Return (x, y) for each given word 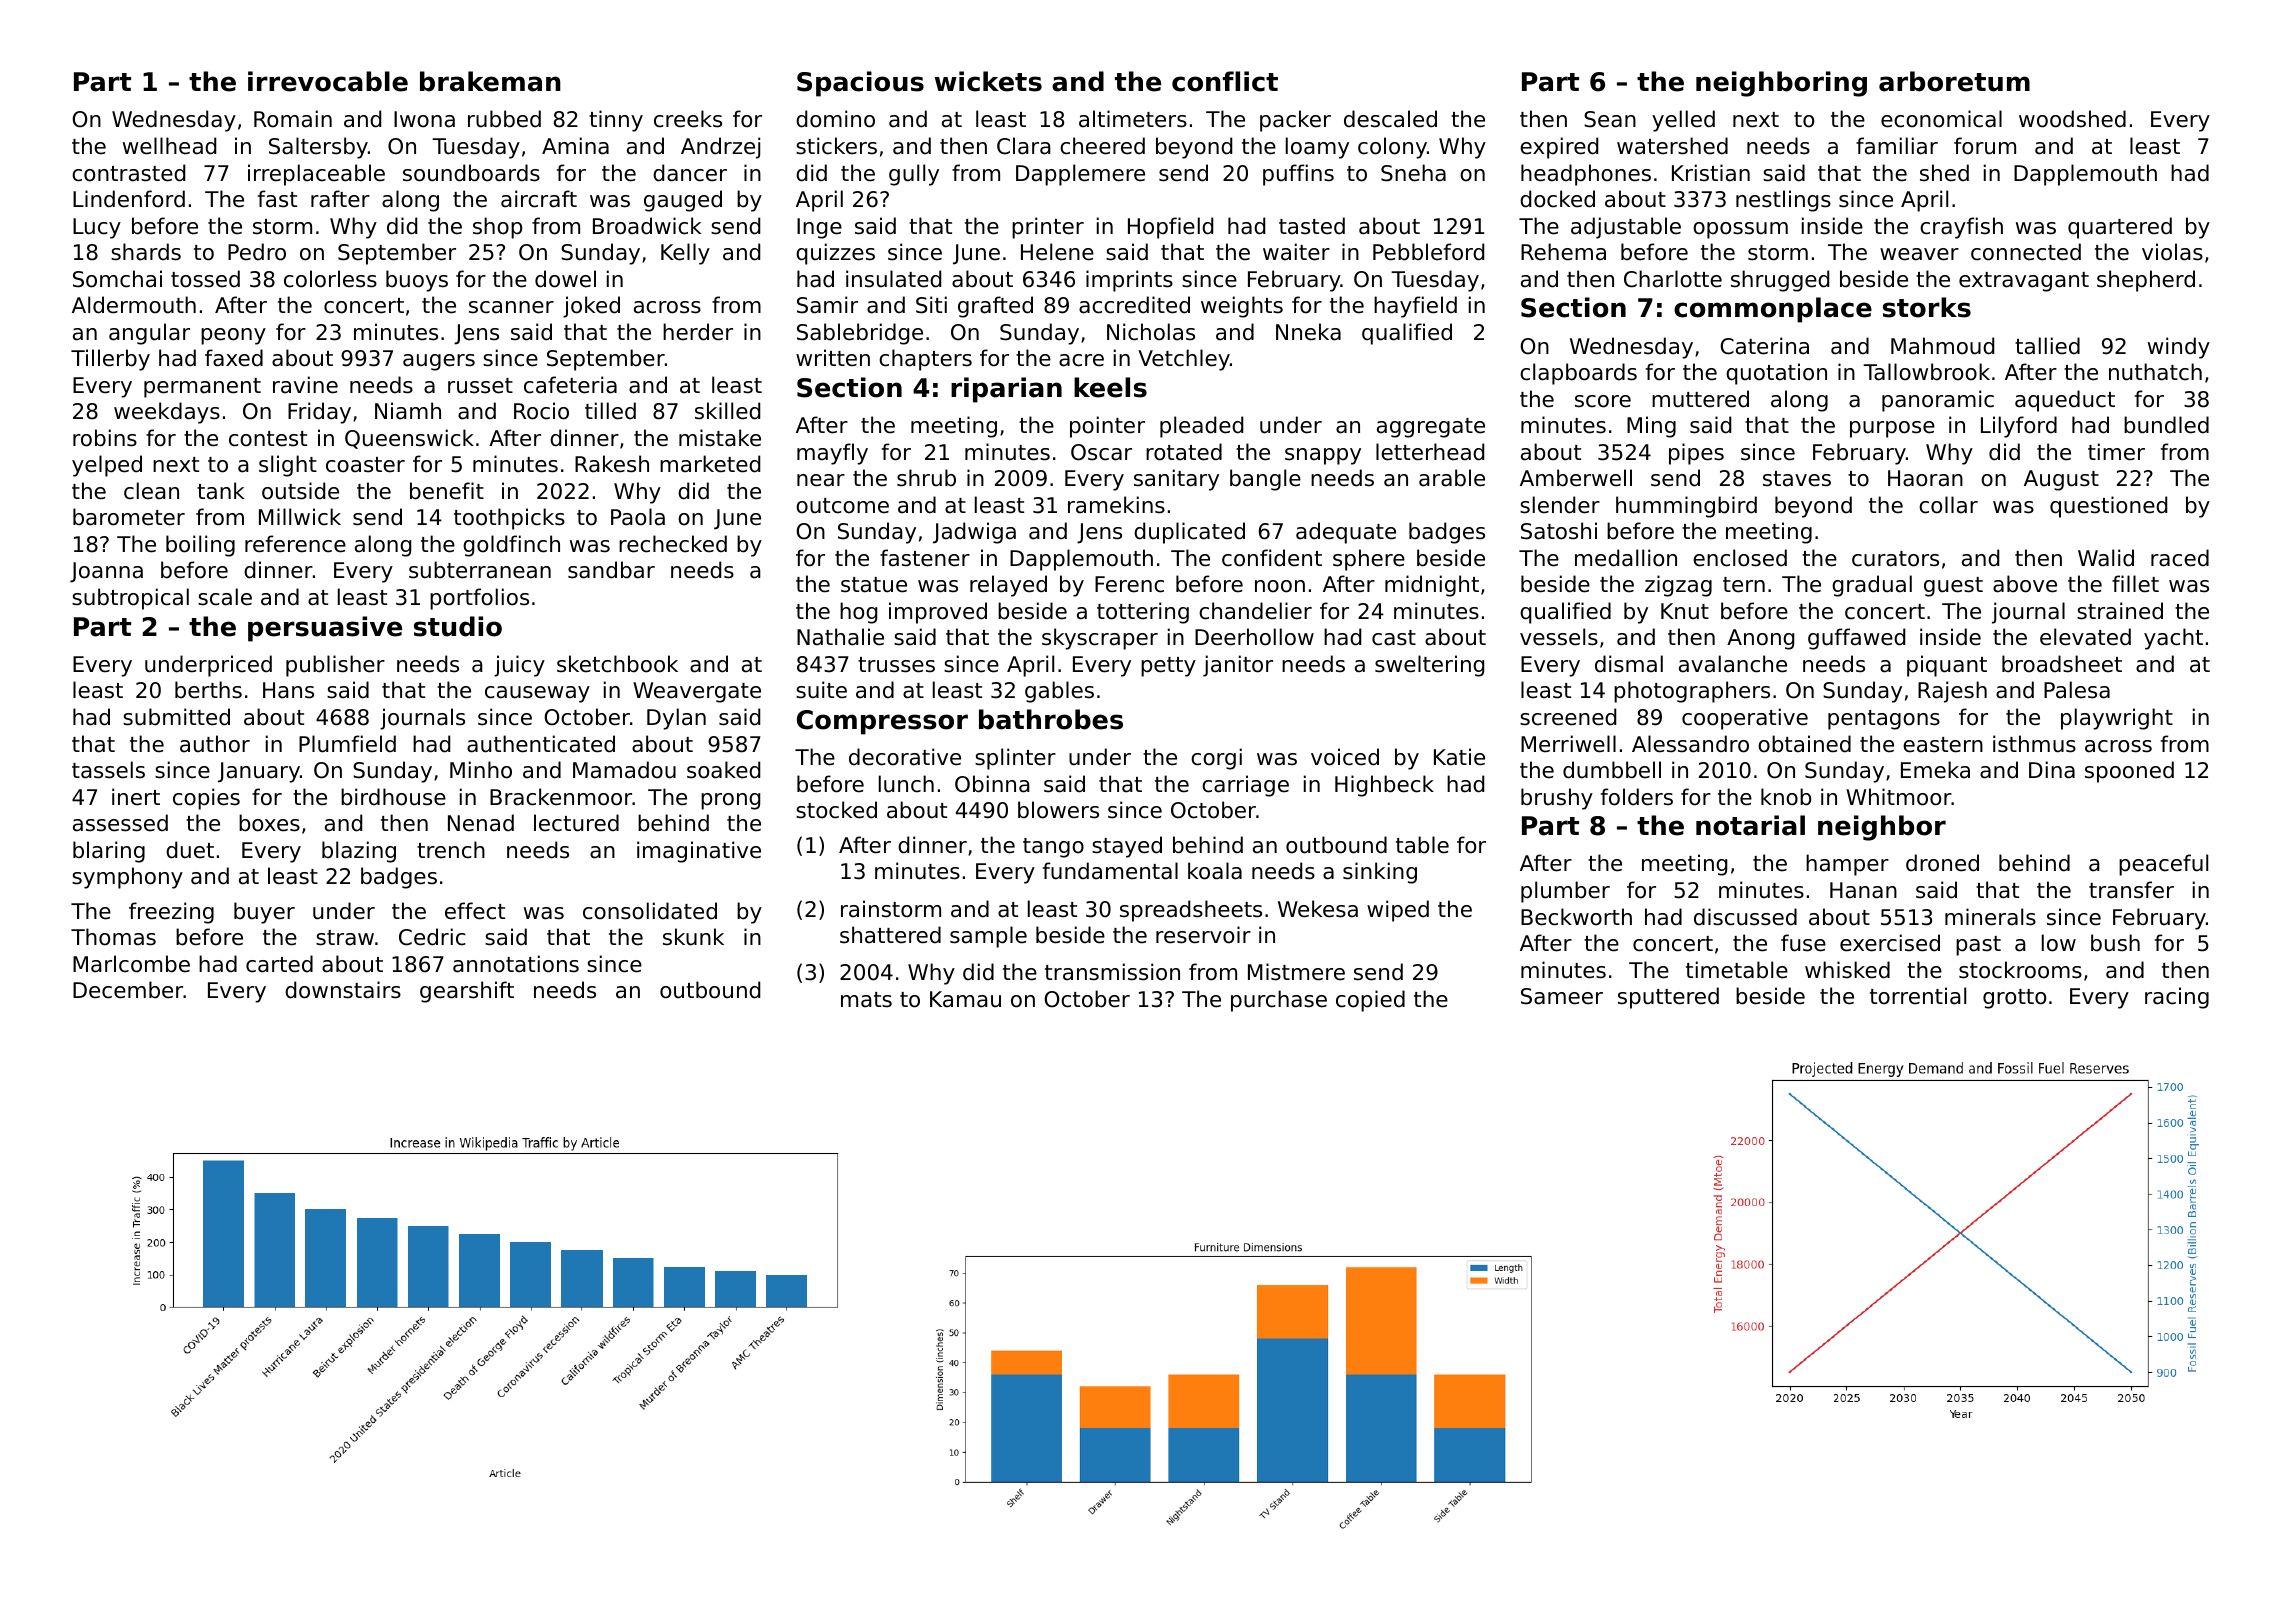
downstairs (343, 990)
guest (1953, 587)
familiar (1897, 146)
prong (730, 801)
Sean (1610, 119)
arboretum (1954, 81)
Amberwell (1576, 478)
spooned (2129, 772)
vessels (1559, 637)
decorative (905, 757)
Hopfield (1170, 228)
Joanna (106, 572)
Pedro (257, 252)
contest (268, 439)
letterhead (1430, 452)
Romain (293, 119)
